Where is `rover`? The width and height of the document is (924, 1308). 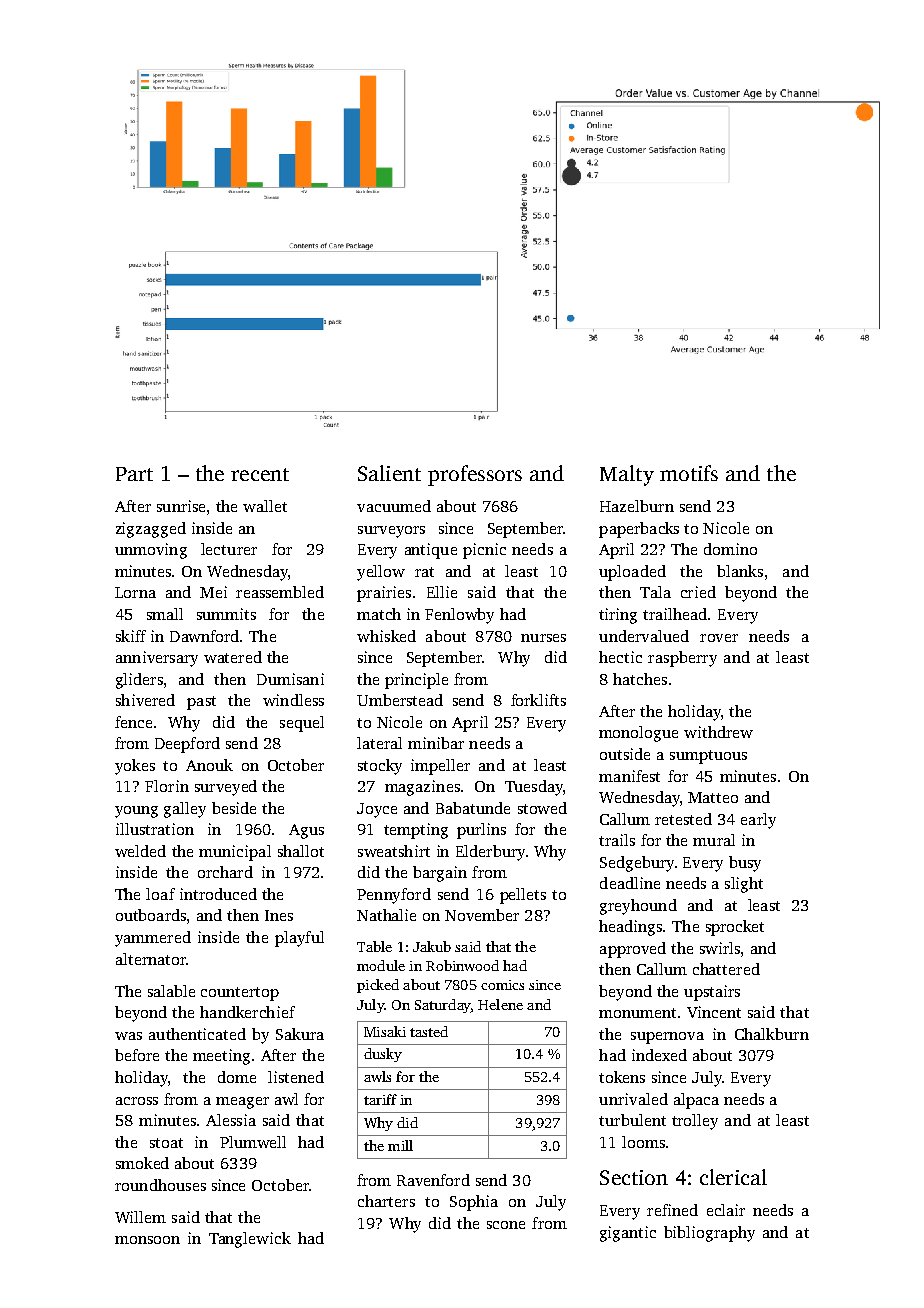
rover is located at coordinates (719, 638).
